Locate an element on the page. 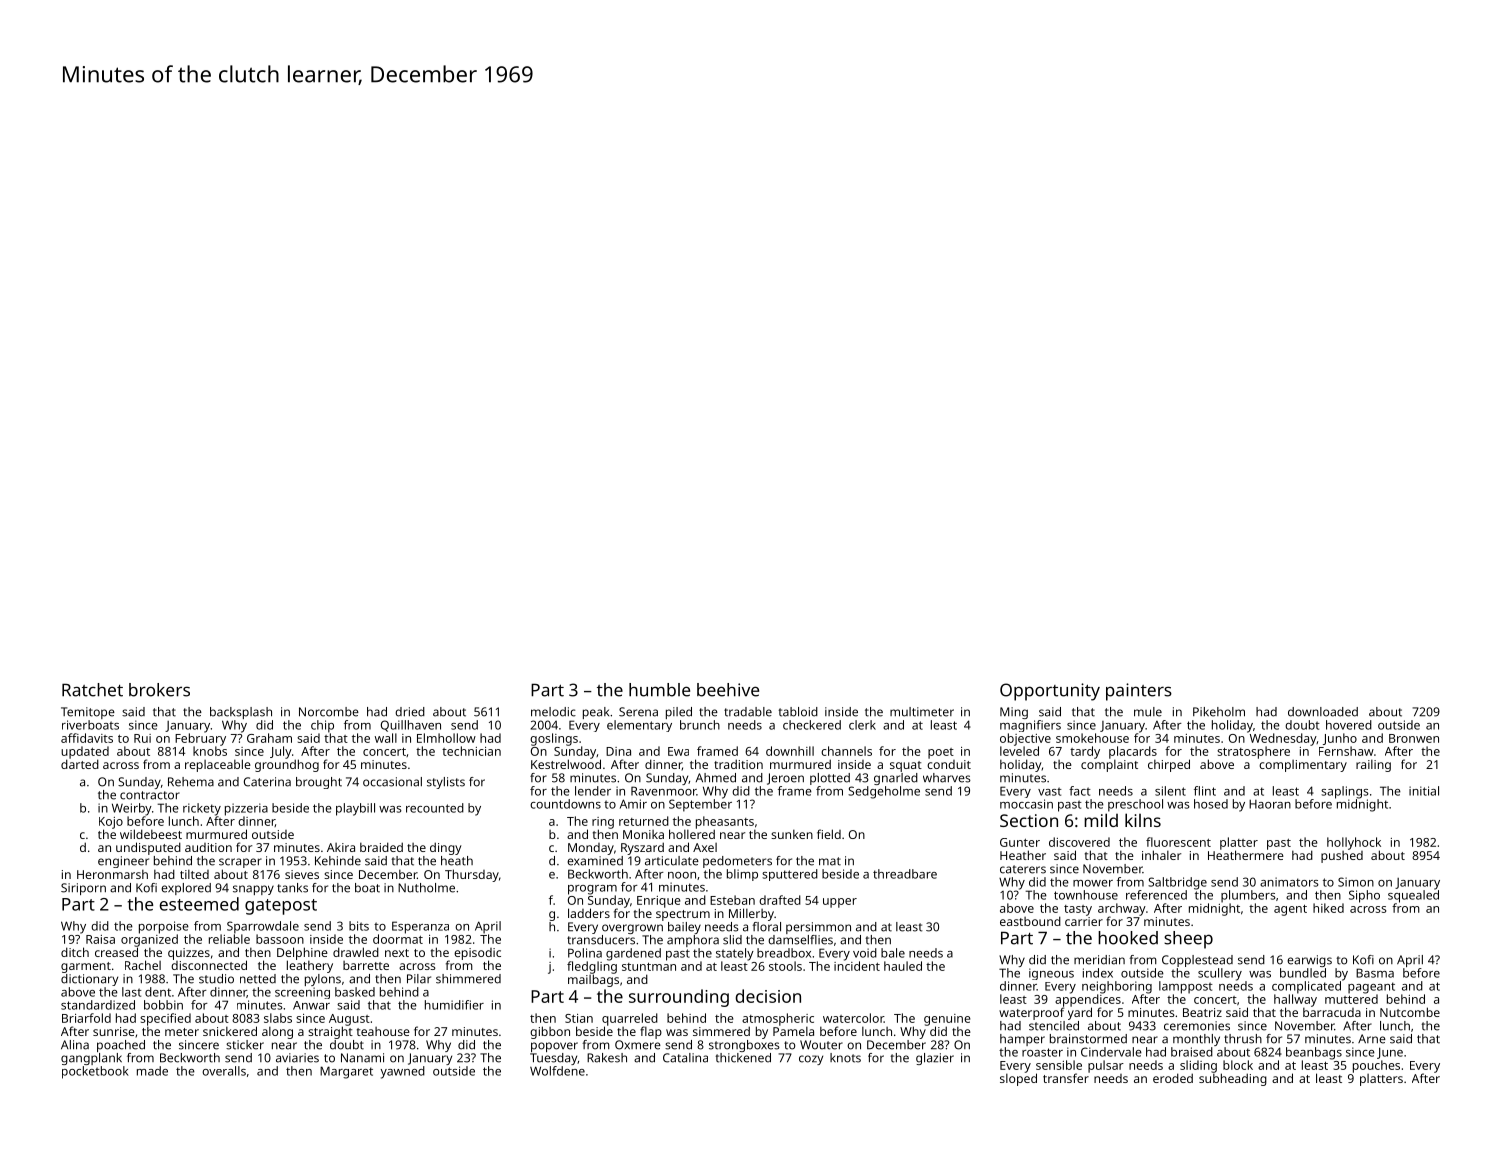  damselflies is located at coordinates (800, 940).
